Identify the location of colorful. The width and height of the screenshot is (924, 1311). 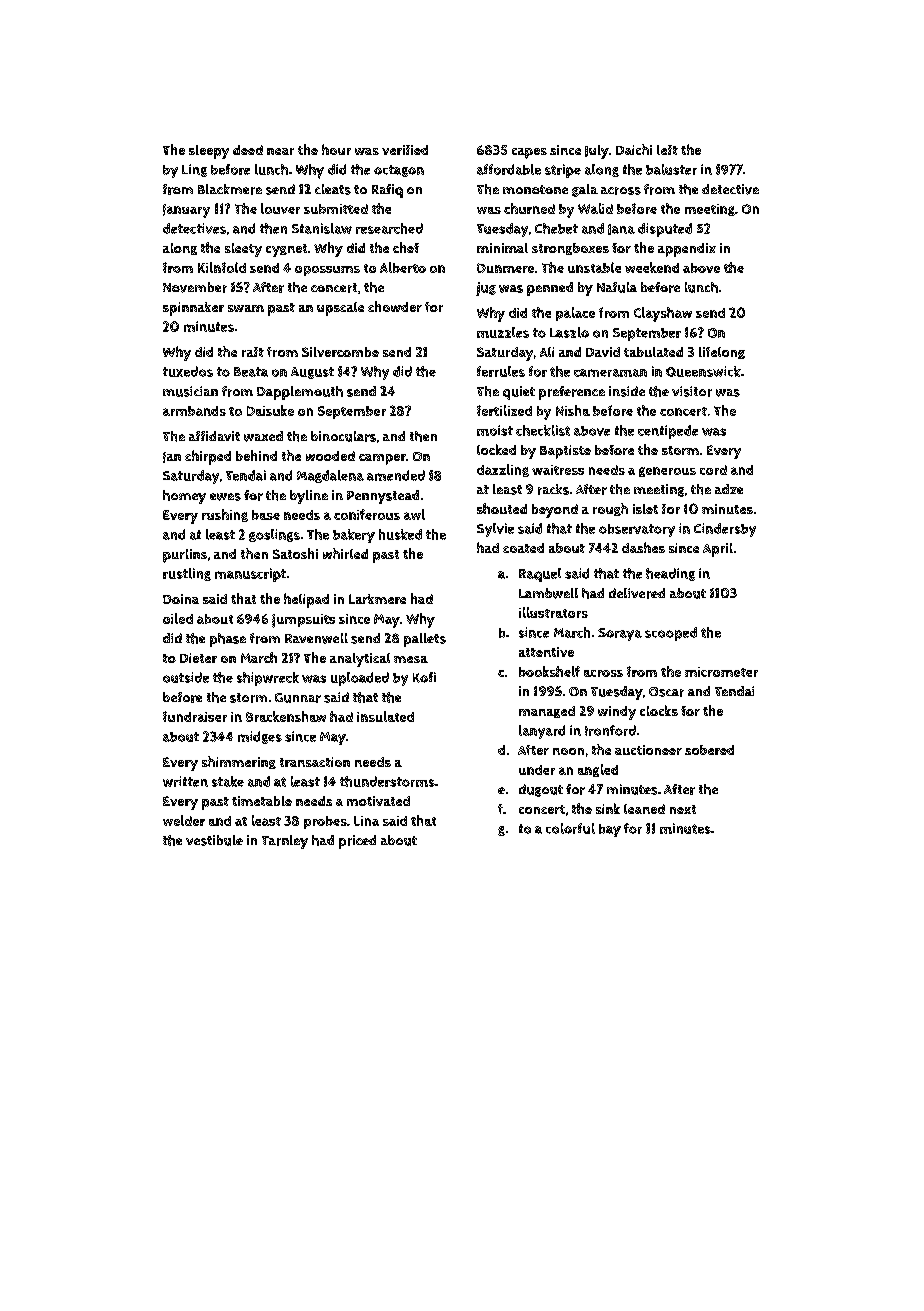
(570, 828).
